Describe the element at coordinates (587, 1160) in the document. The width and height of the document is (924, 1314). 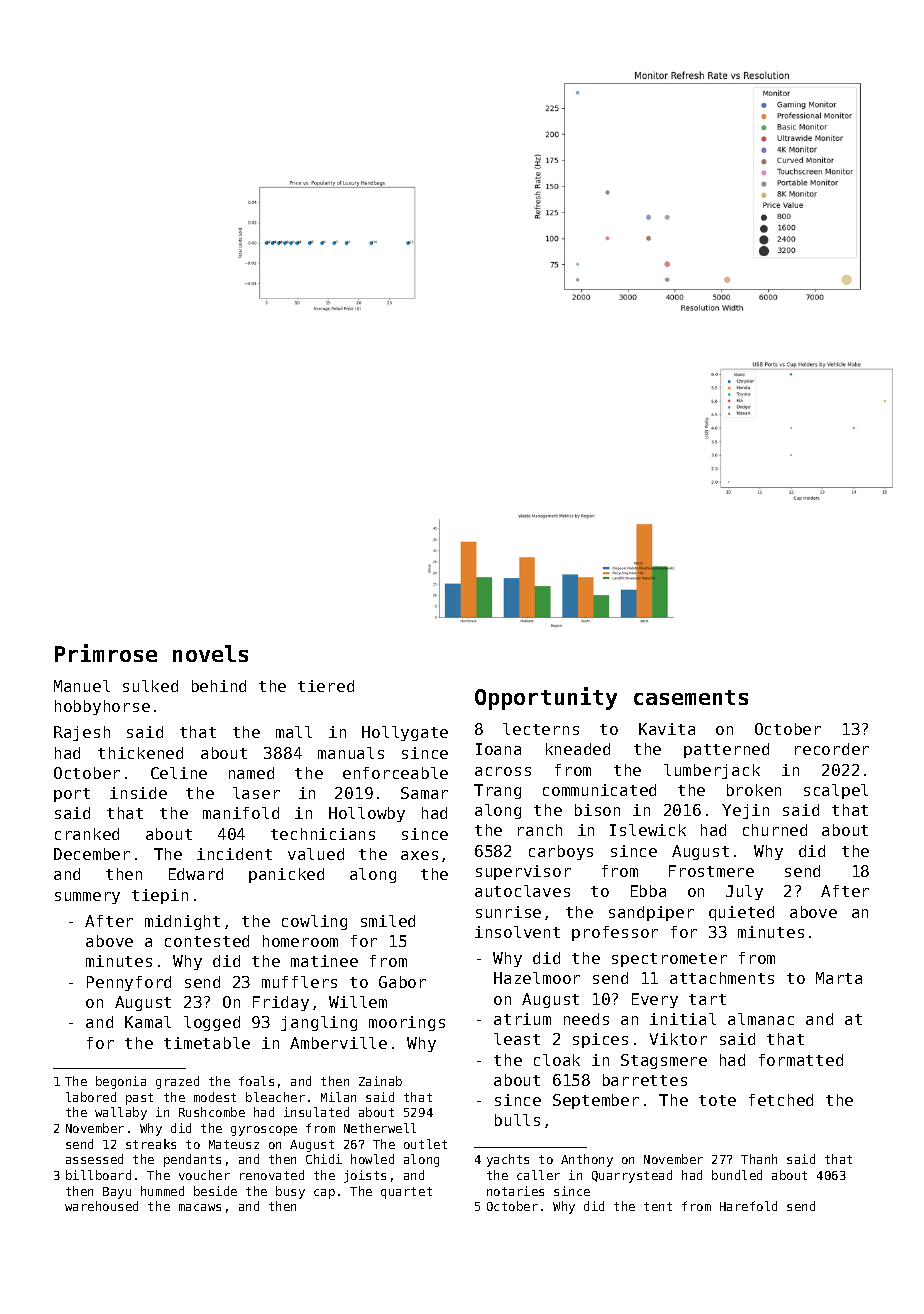
I see `Anthony` at that location.
